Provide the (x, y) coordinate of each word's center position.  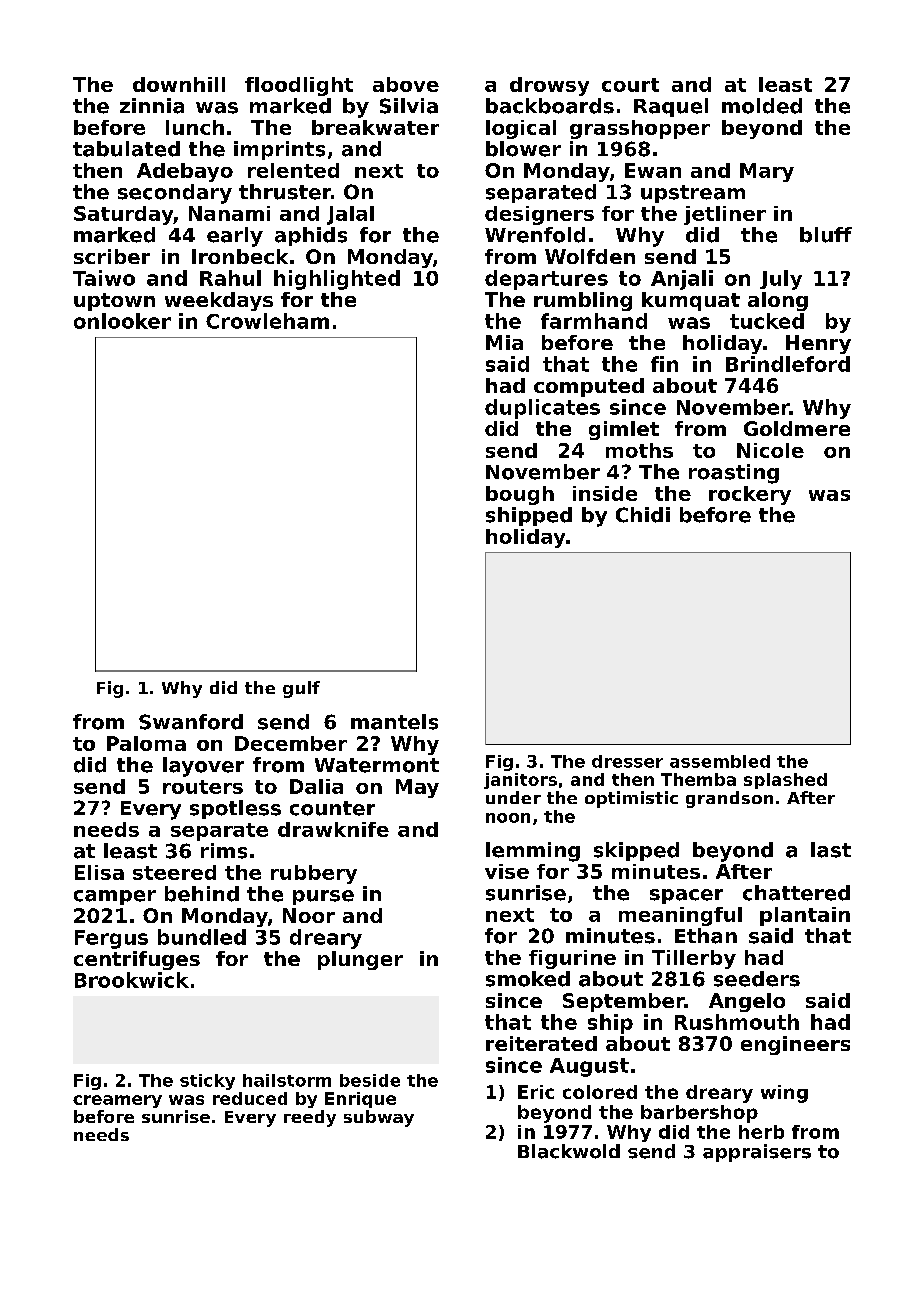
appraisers (757, 1153)
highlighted (337, 280)
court (630, 85)
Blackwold (569, 1151)
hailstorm (287, 1080)
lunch (195, 127)
